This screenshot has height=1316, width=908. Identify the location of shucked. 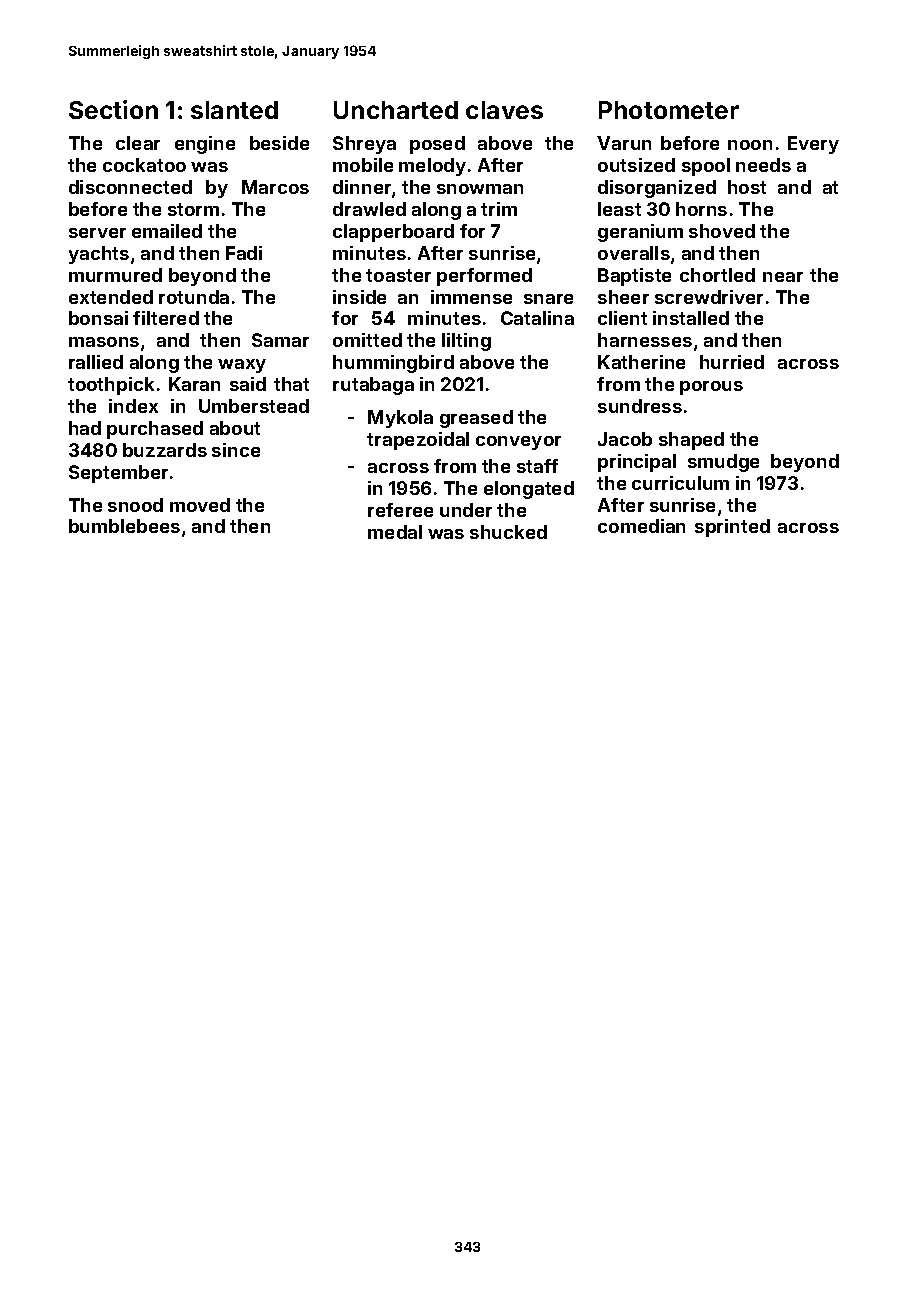
(508, 532).
